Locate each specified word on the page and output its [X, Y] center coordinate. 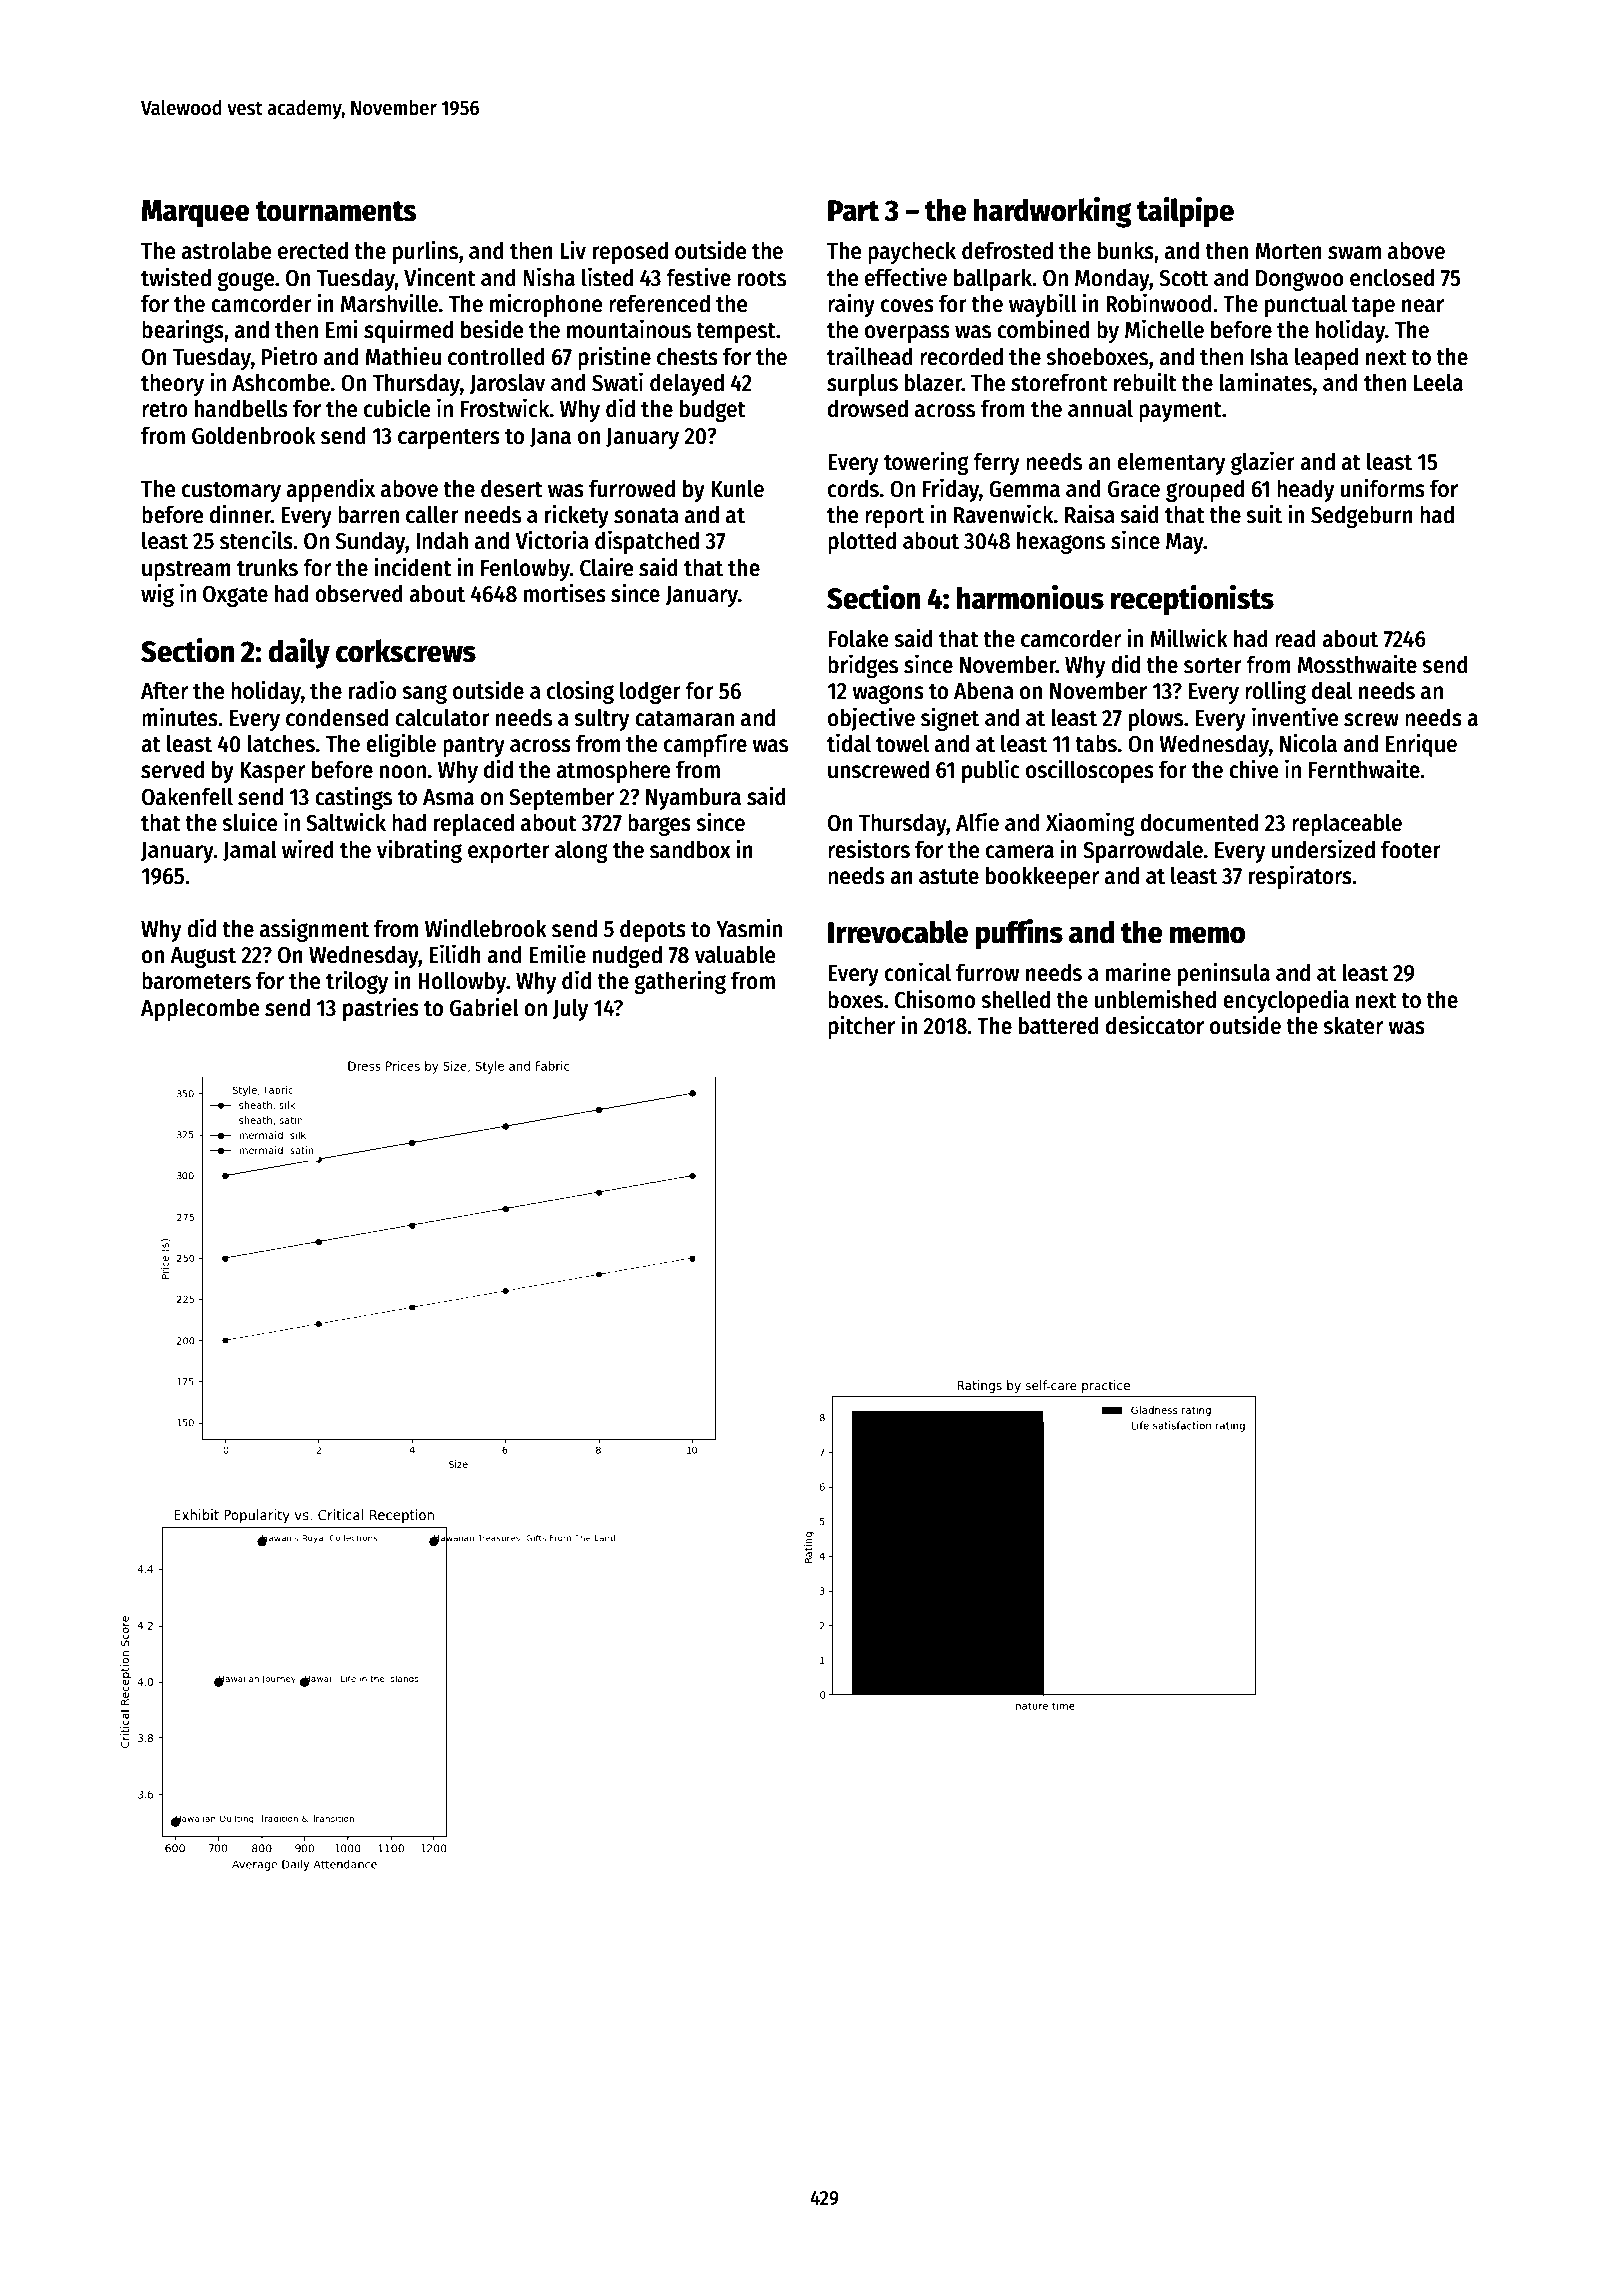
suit [1264, 514]
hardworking [1053, 212]
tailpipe [1185, 212]
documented [1199, 822]
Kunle [737, 488]
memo [1207, 935]
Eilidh [455, 954]
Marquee [195, 214]
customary [231, 491]
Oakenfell [187, 796]
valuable [735, 954]
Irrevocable [898, 932]
